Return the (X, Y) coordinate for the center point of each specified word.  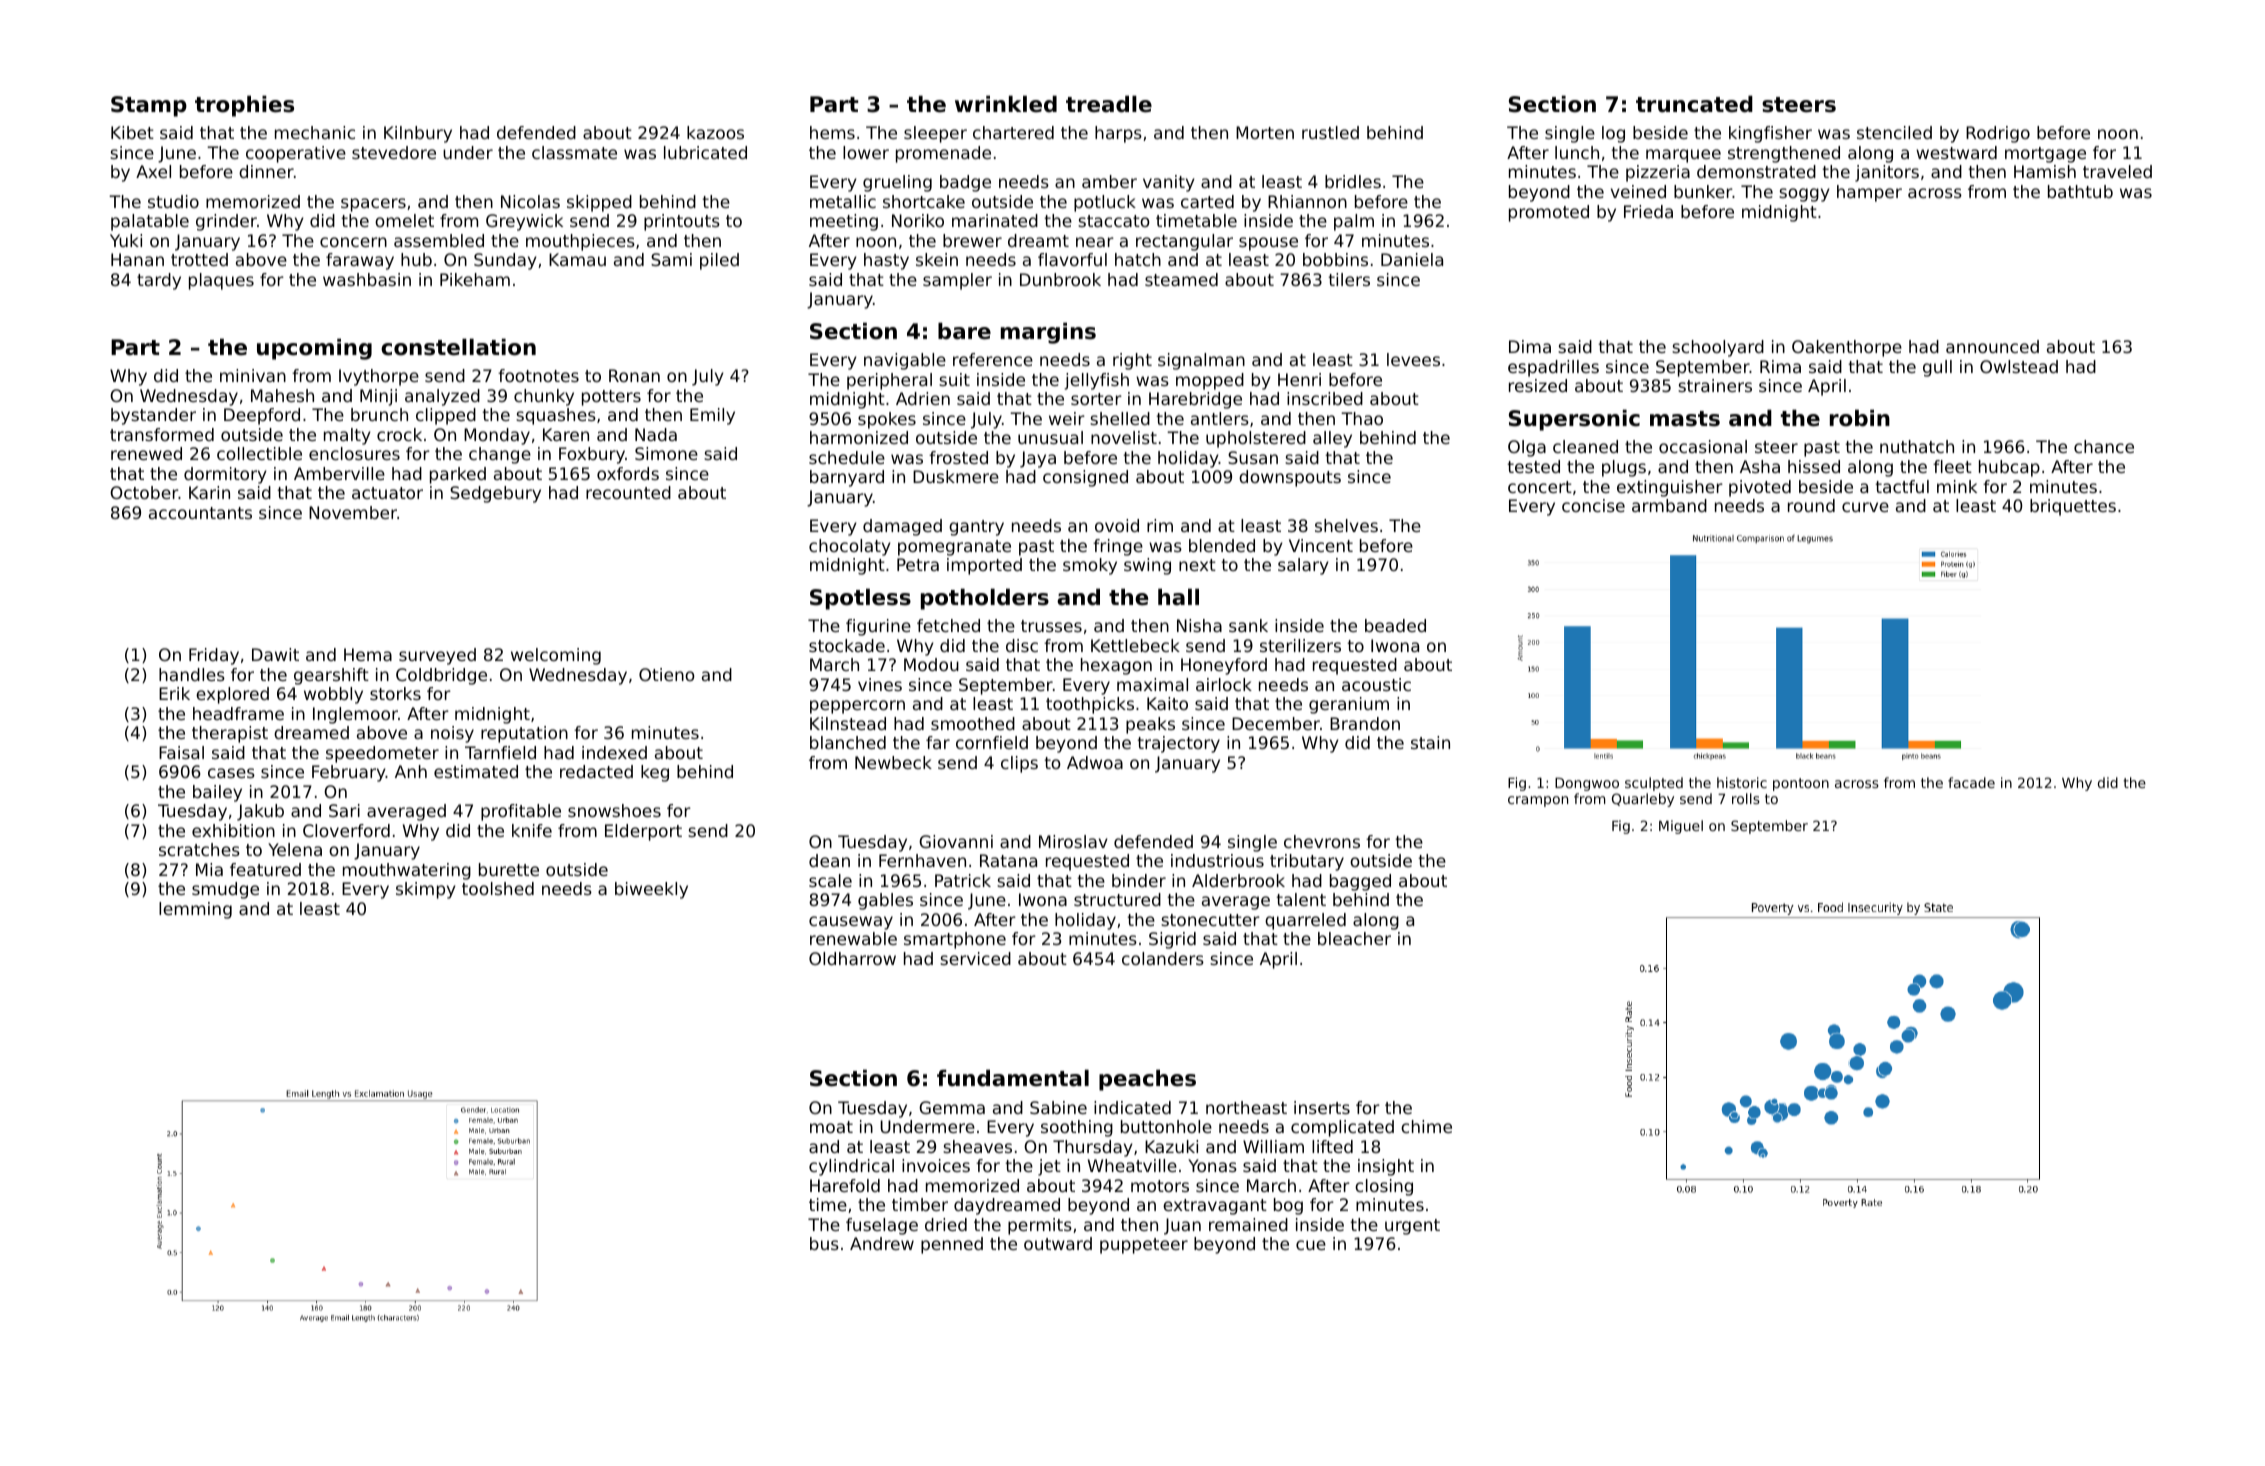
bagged (1360, 882)
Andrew (882, 1243)
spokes (887, 420)
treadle (1109, 104)
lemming (195, 910)
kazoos (715, 132)
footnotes (538, 375)
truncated (1694, 104)
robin (1860, 418)
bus (824, 1243)
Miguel (1681, 827)
